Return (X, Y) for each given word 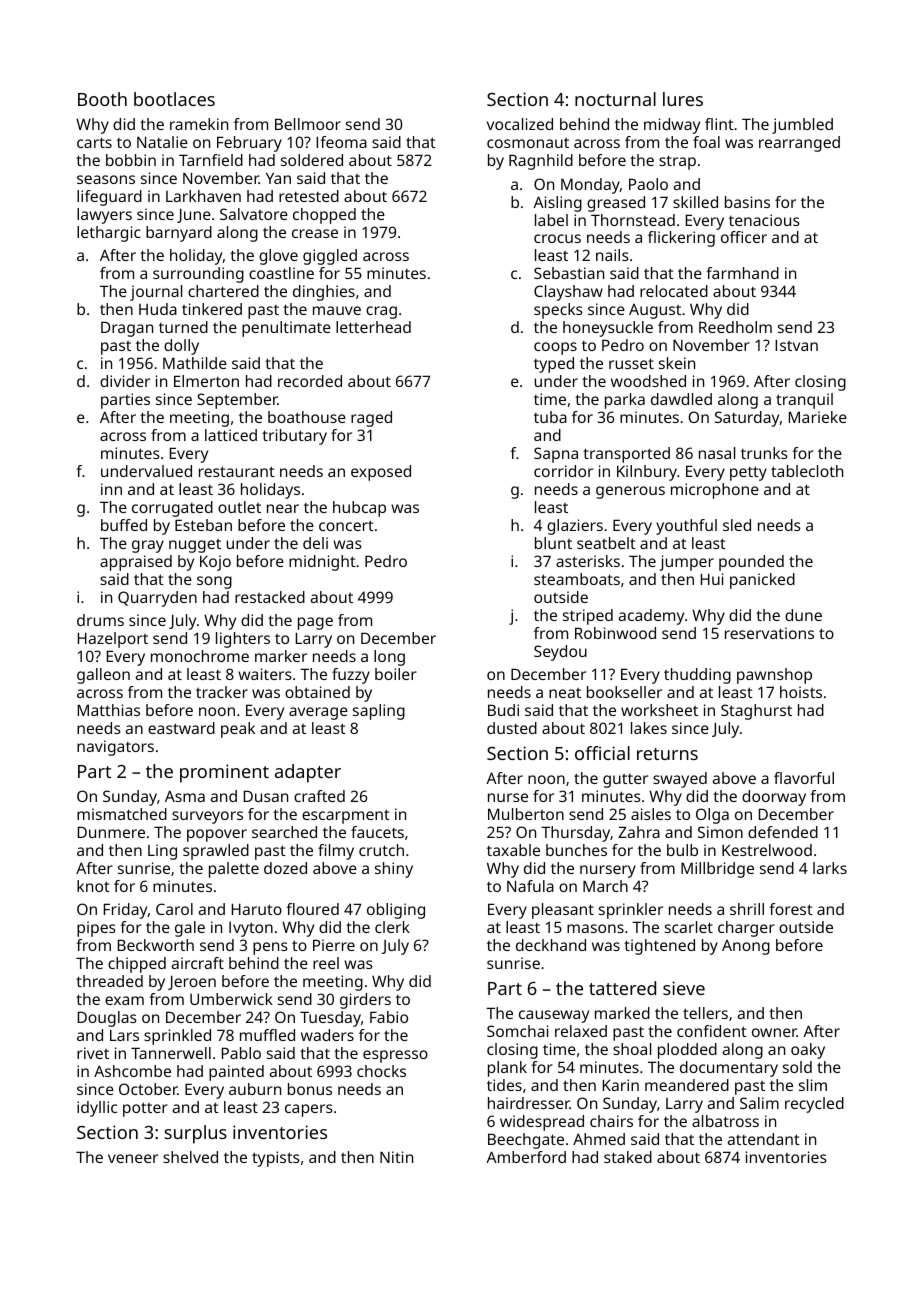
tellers (705, 1013)
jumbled (802, 126)
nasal (717, 453)
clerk (392, 927)
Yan (278, 178)
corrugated (172, 509)
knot (93, 886)
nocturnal (615, 99)
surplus (195, 1134)
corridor (563, 471)
